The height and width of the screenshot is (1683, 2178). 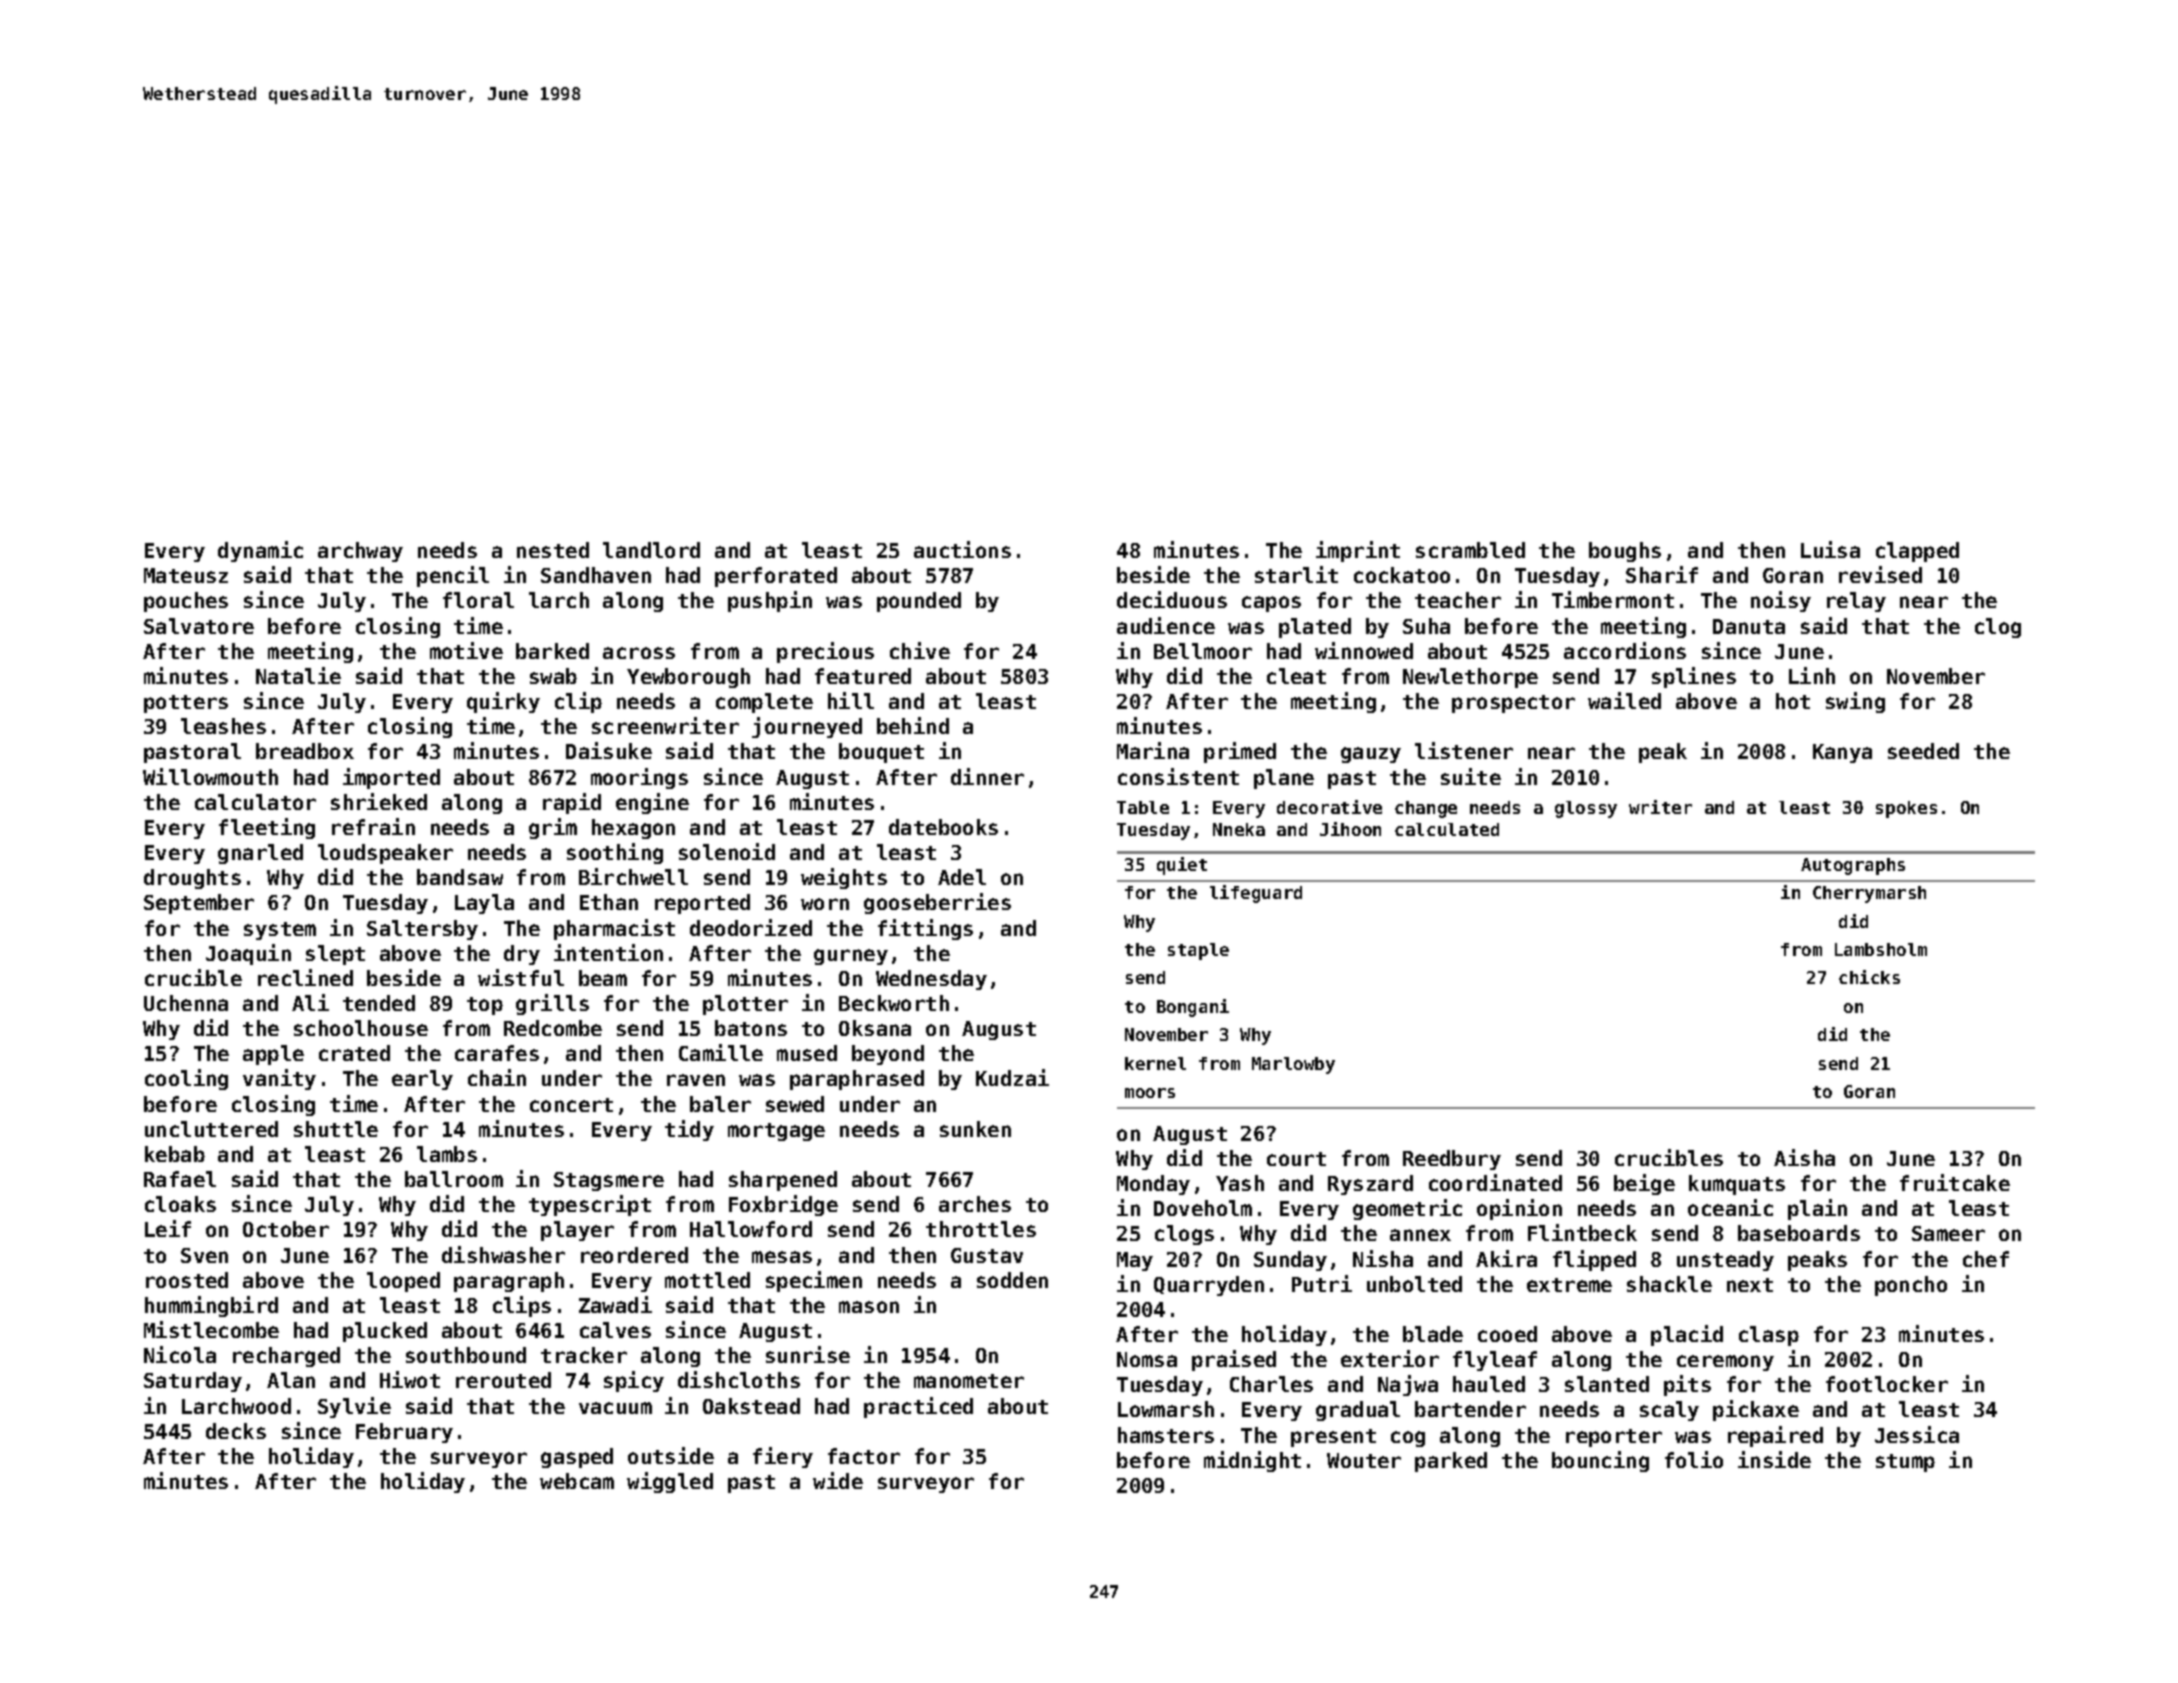 What do you see at coordinates (596, 575) in the screenshot?
I see `Sandhaven` at bounding box center [596, 575].
